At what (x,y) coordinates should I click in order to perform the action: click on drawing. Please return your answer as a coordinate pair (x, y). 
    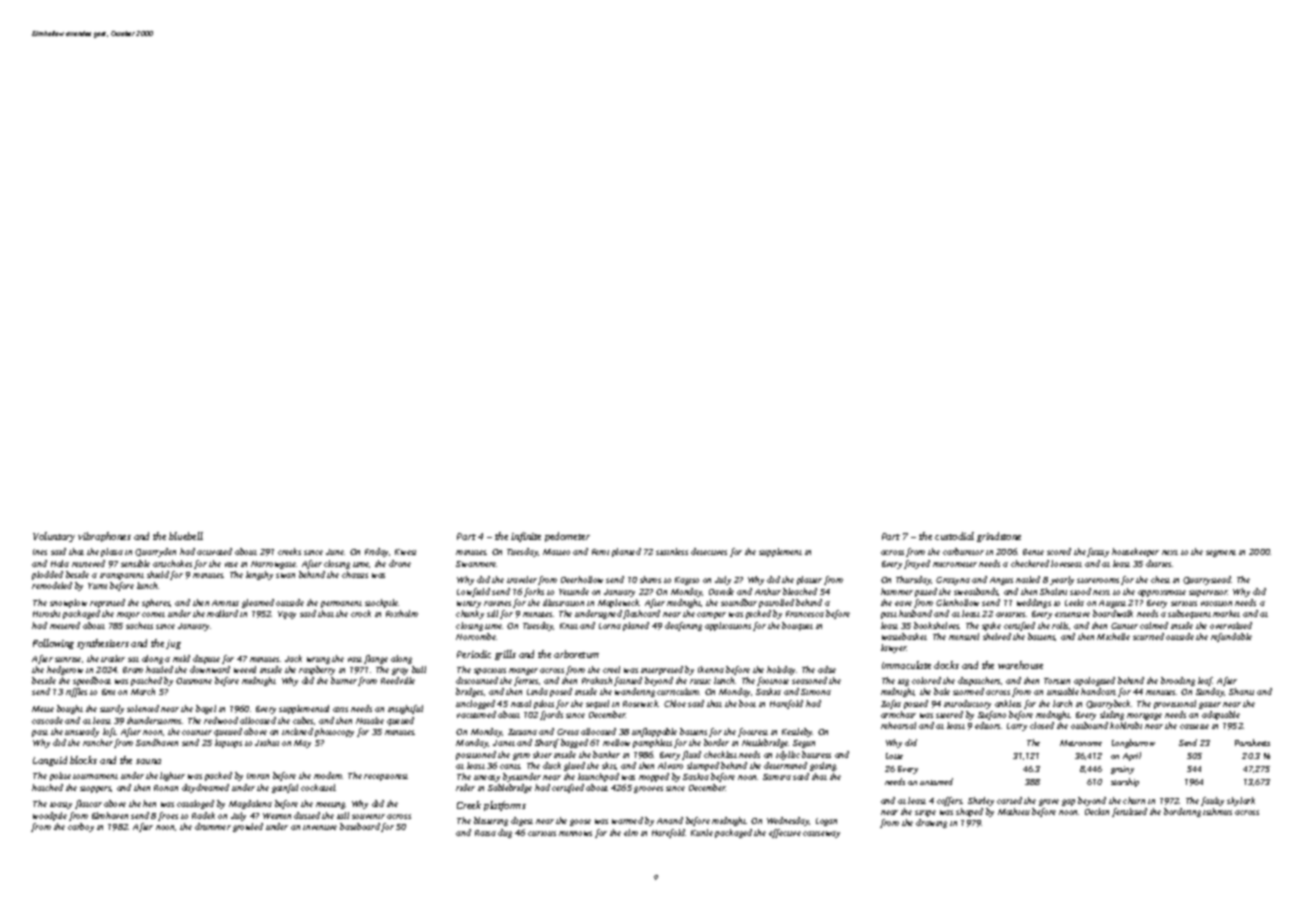
    Looking at the image, I should click on (931, 823).
